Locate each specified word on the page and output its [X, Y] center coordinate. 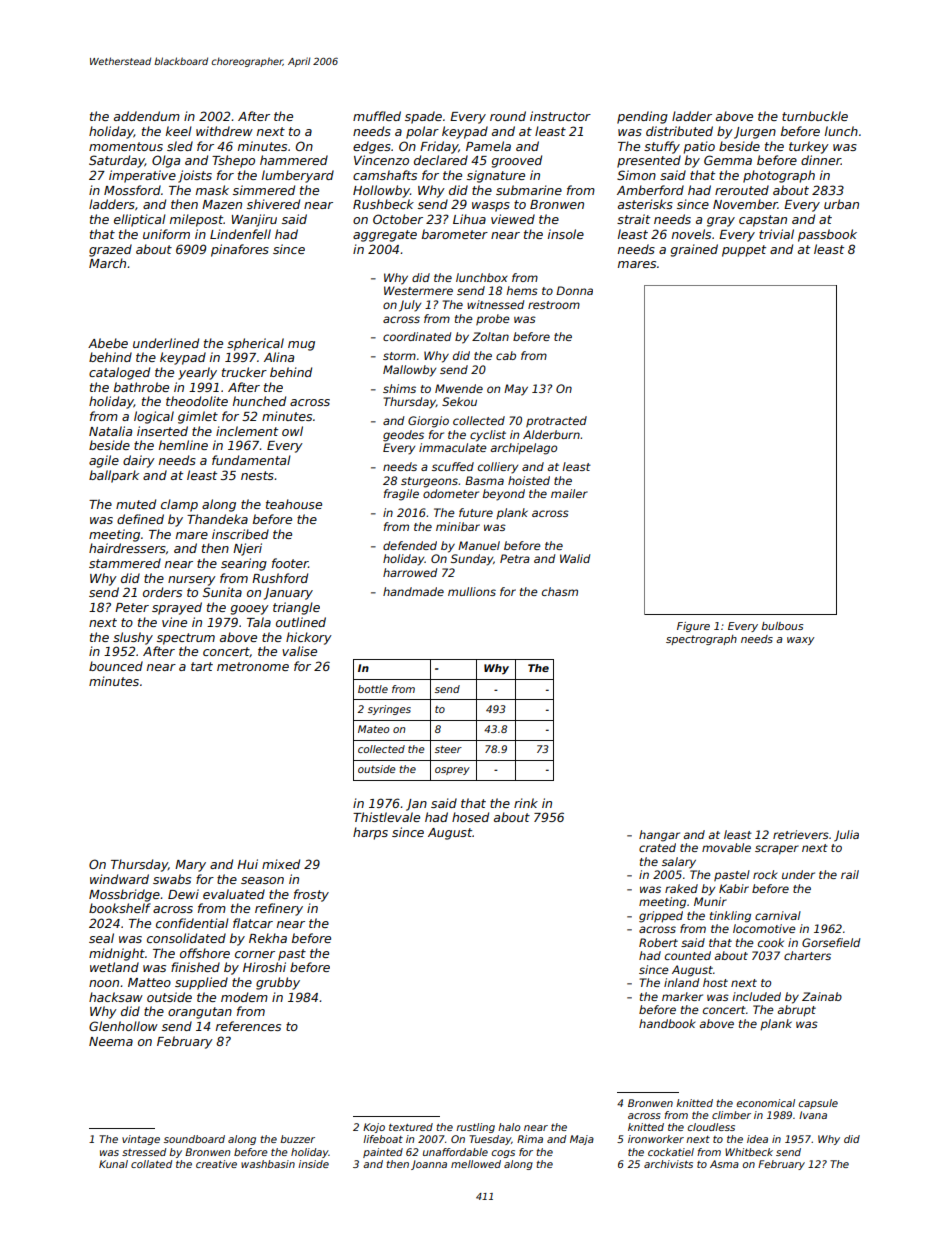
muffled [377, 116]
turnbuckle [815, 116]
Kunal [113, 1164]
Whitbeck [749, 1152]
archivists [668, 1164]
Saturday [117, 161]
